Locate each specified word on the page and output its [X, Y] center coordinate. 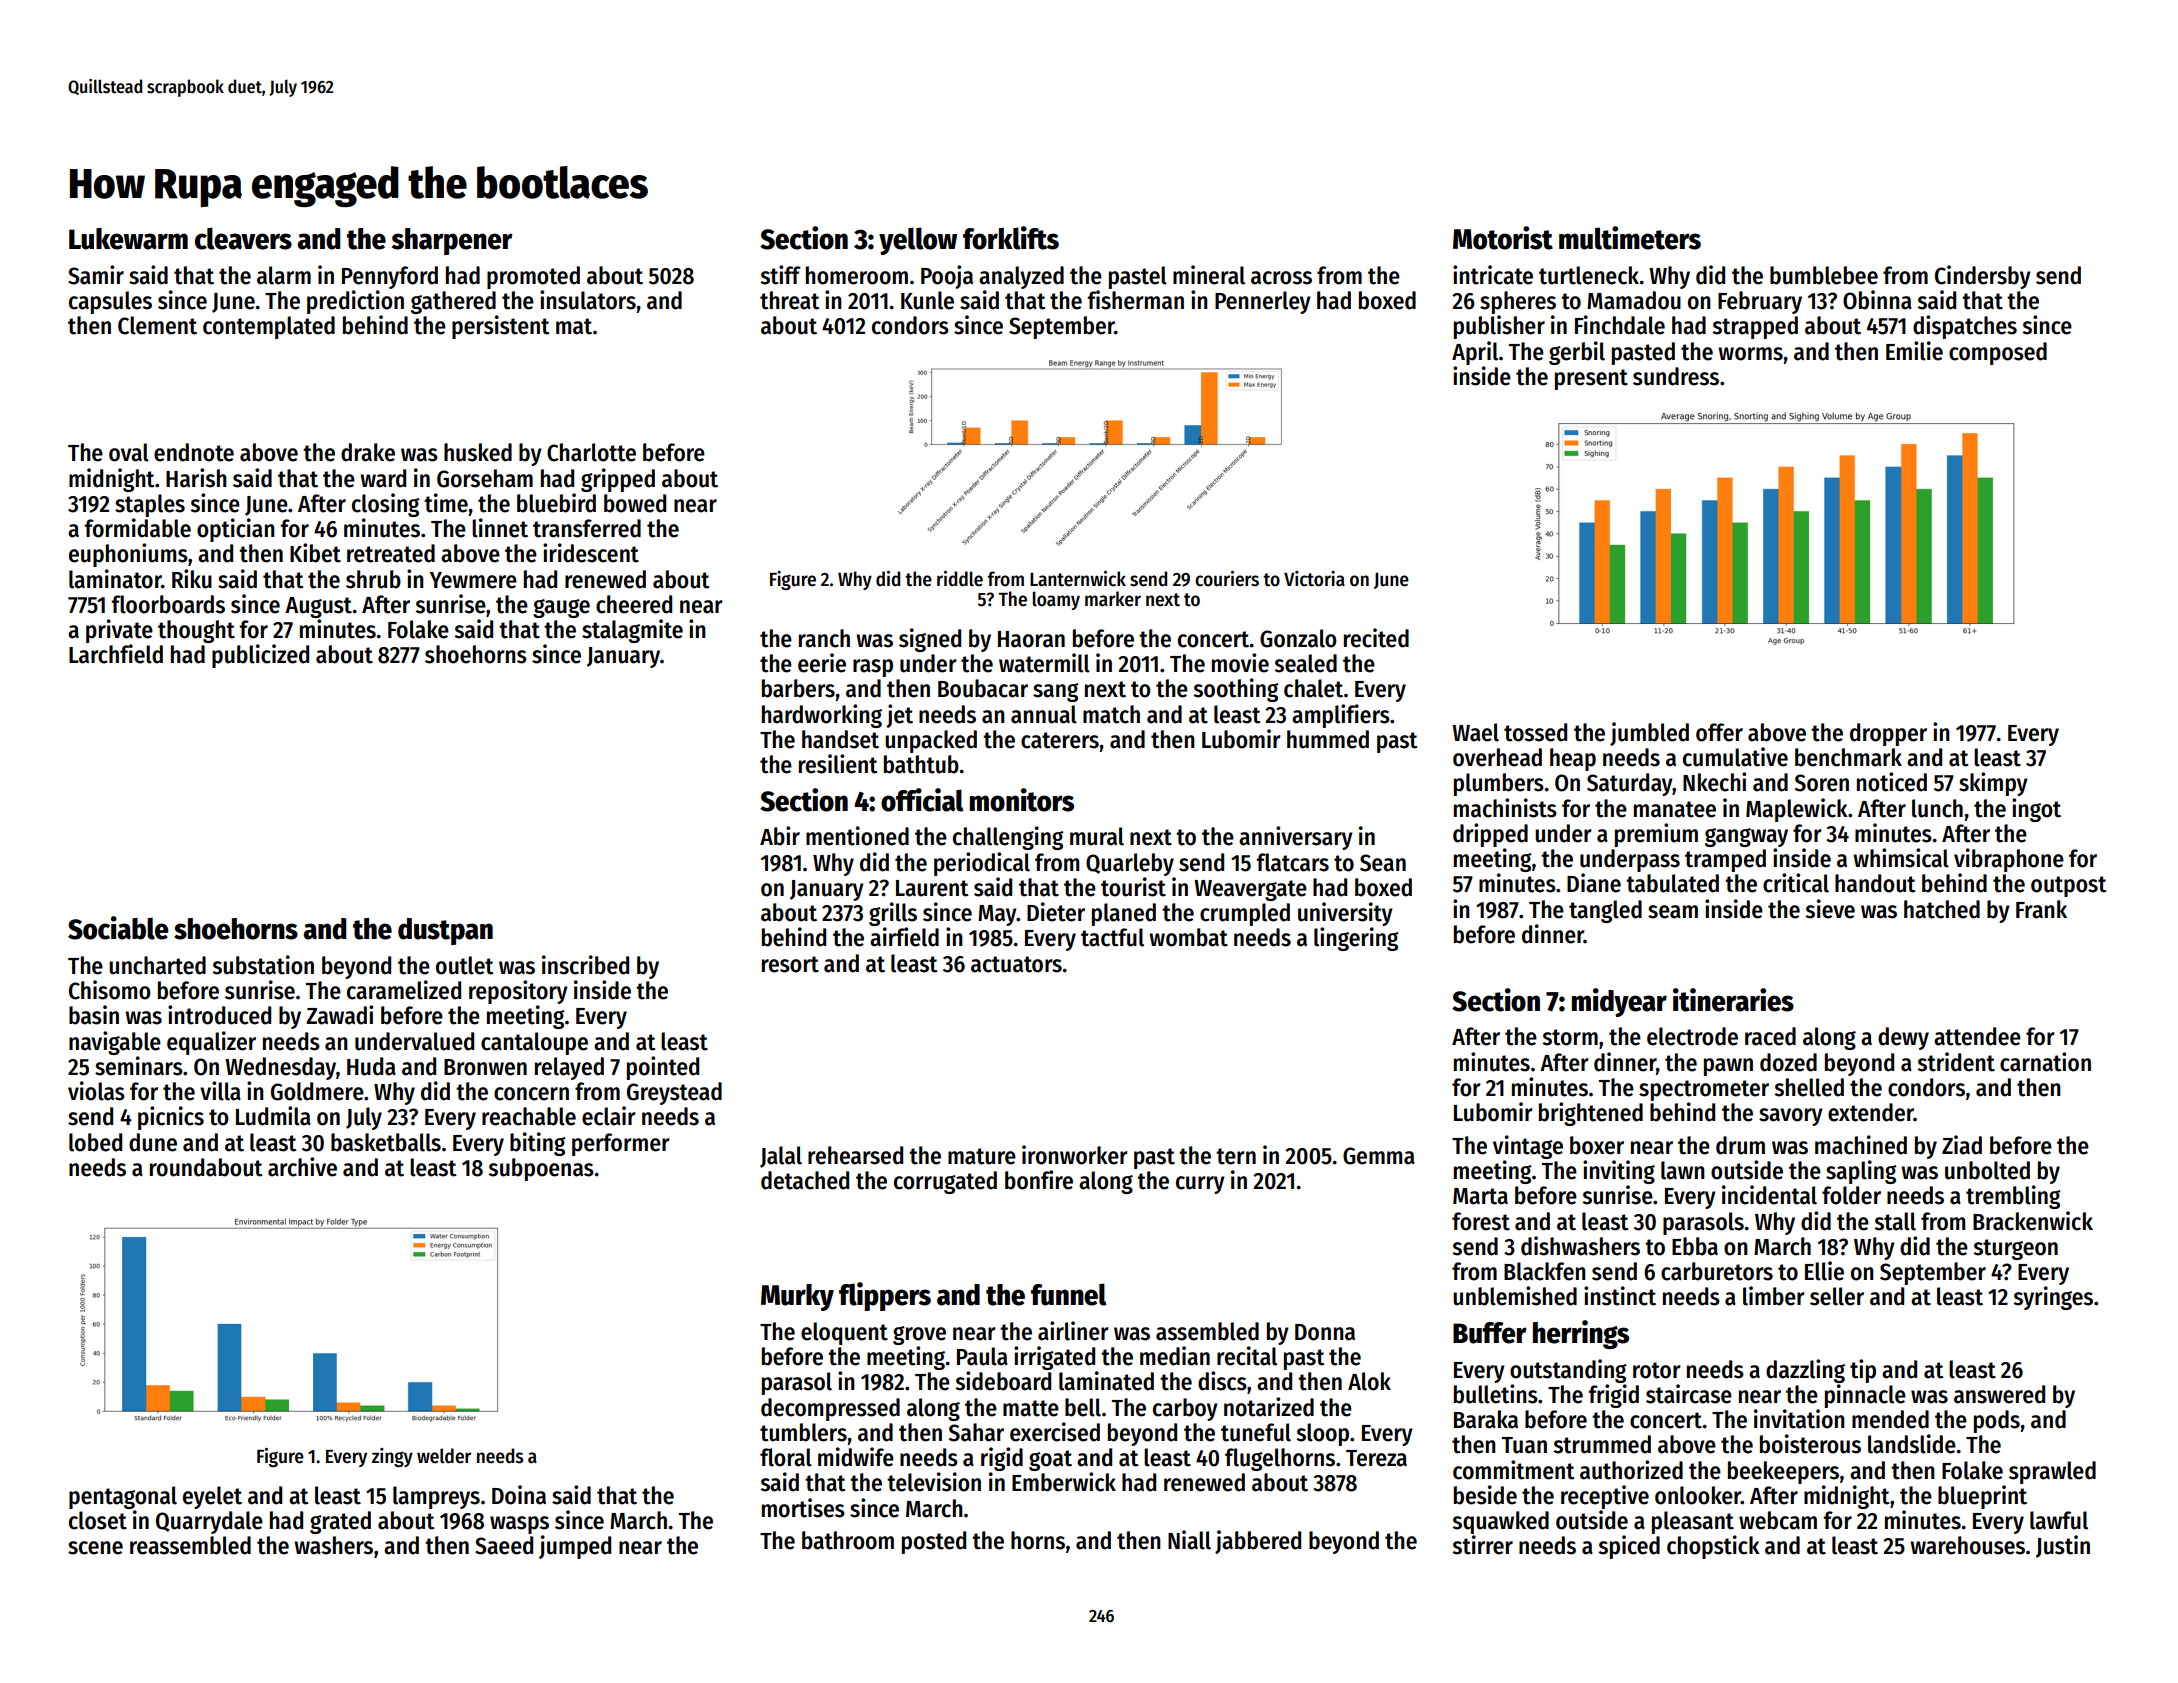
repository [518, 992]
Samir [96, 275]
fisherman [1135, 300]
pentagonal [123, 1497]
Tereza [1376, 1458]
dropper [1888, 734]
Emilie [1914, 351]
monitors [1022, 800]
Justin [2063, 1546]
